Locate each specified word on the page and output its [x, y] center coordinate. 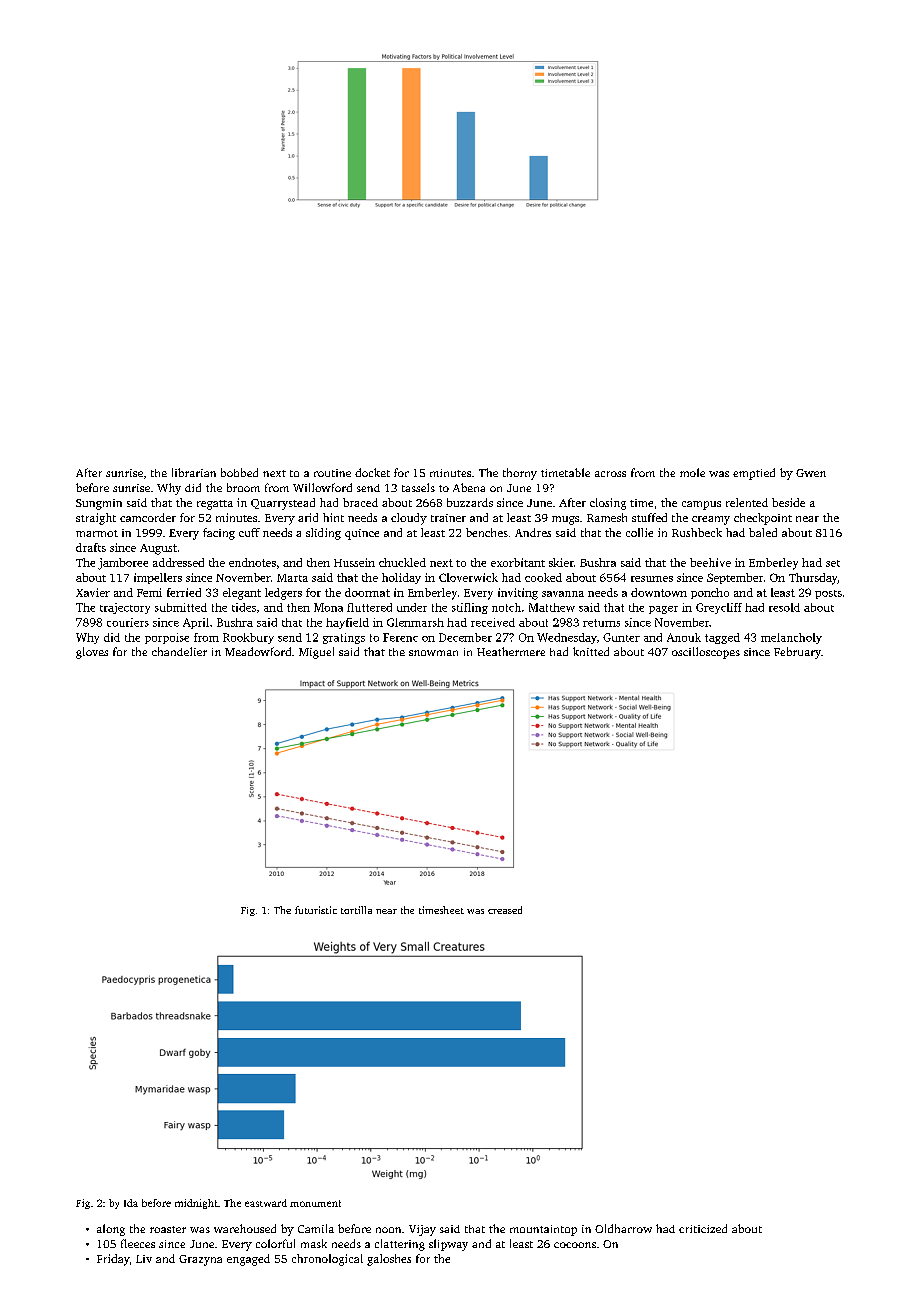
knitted [591, 651]
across [610, 474]
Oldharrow [623, 1228]
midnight [196, 1204]
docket [372, 472]
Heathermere [511, 651]
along [111, 1230]
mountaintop [543, 1230]
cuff [249, 532]
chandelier [179, 651]
